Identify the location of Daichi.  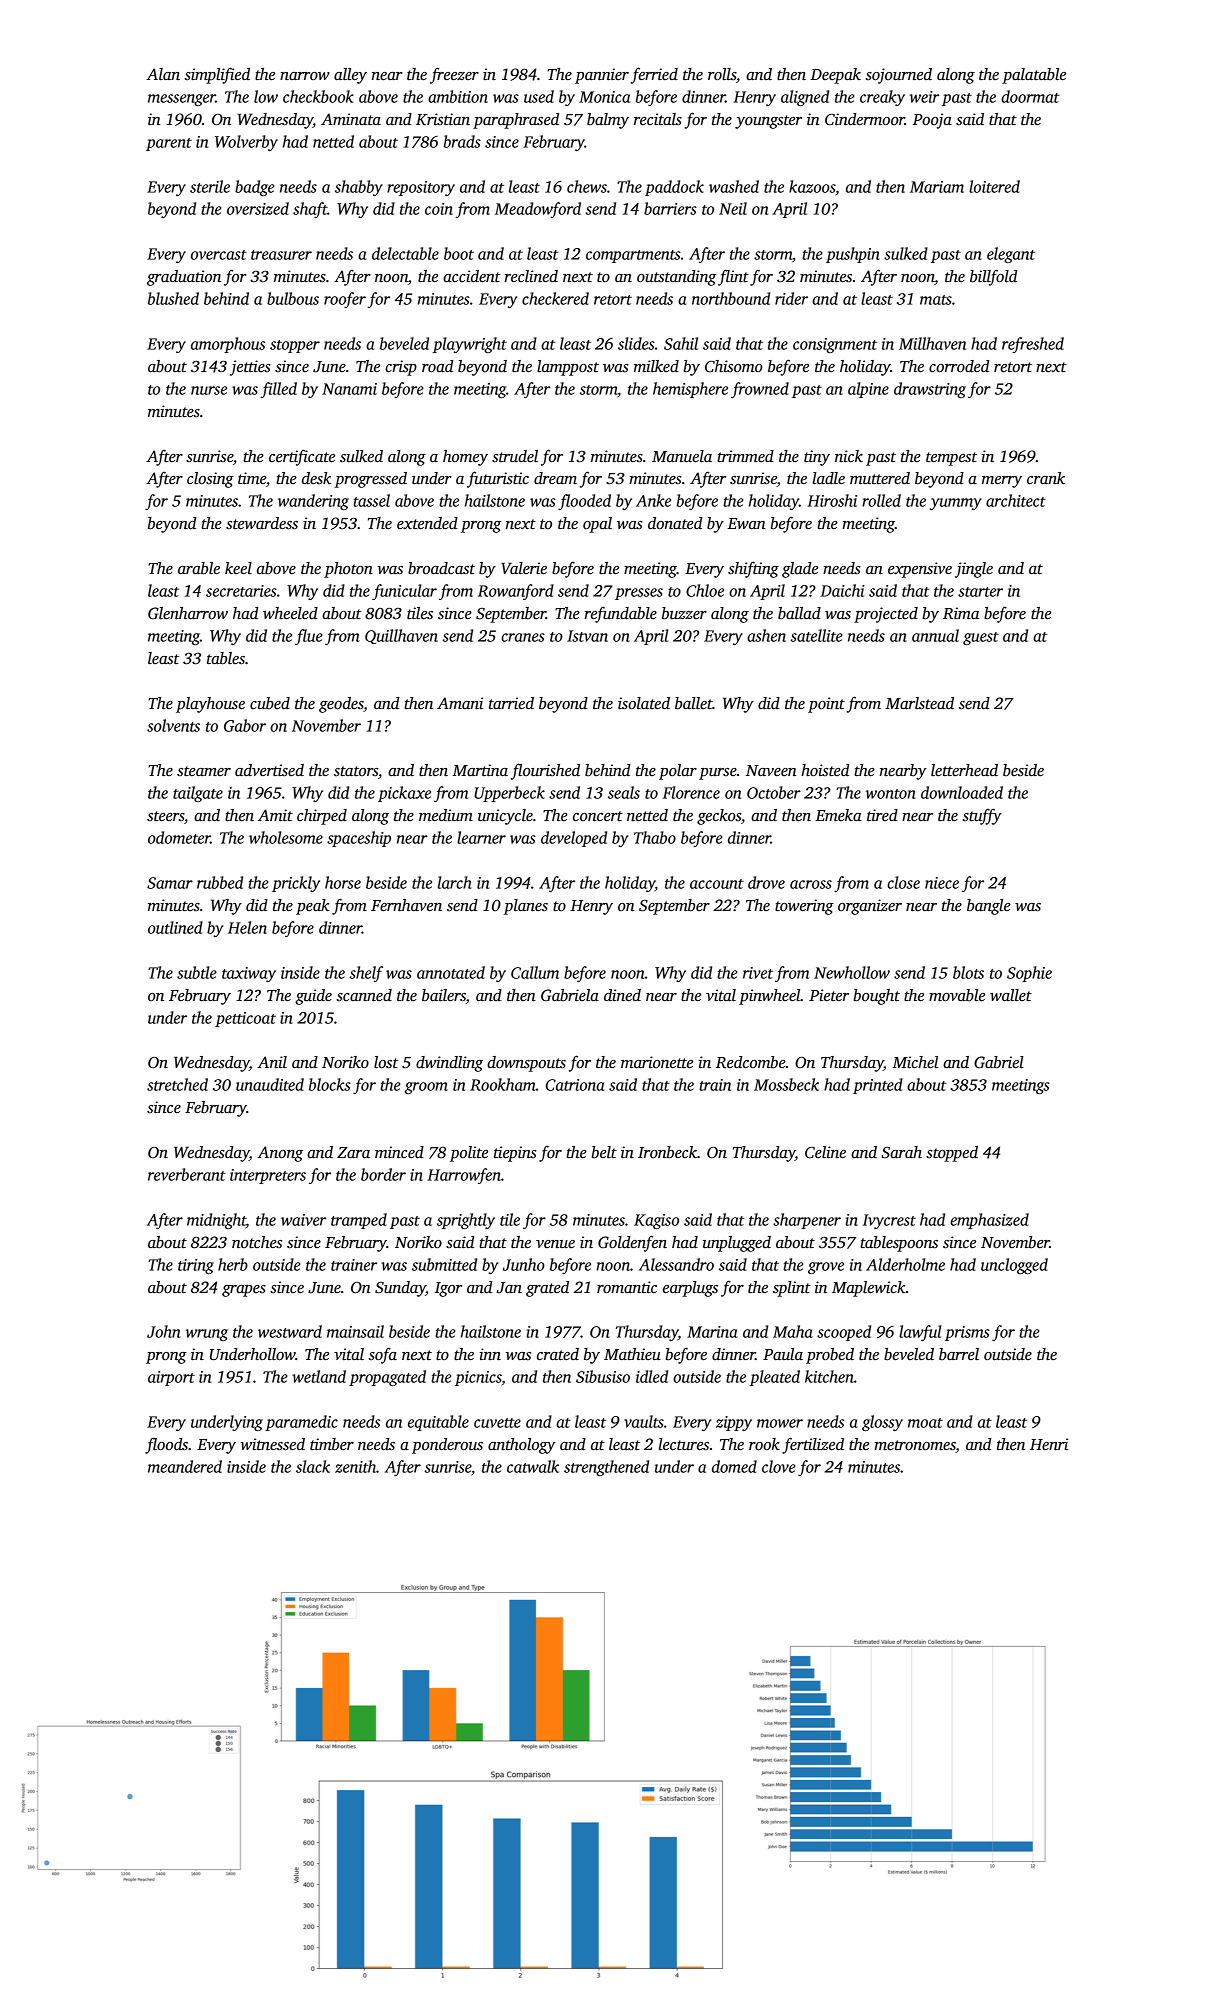
(842, 590).
